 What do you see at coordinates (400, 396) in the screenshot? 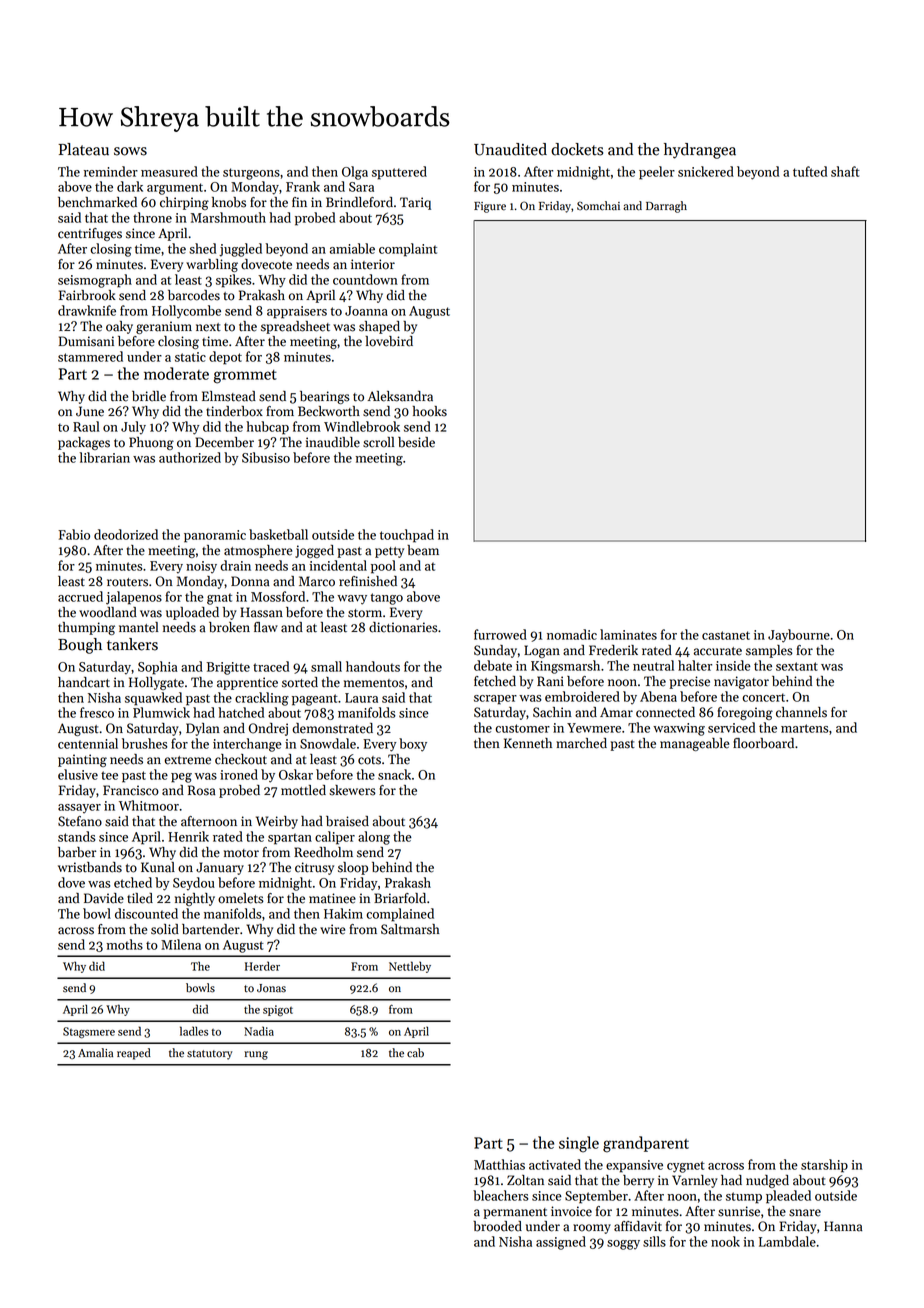
I see `Aleksandra` at bounding box center [400, 396].
